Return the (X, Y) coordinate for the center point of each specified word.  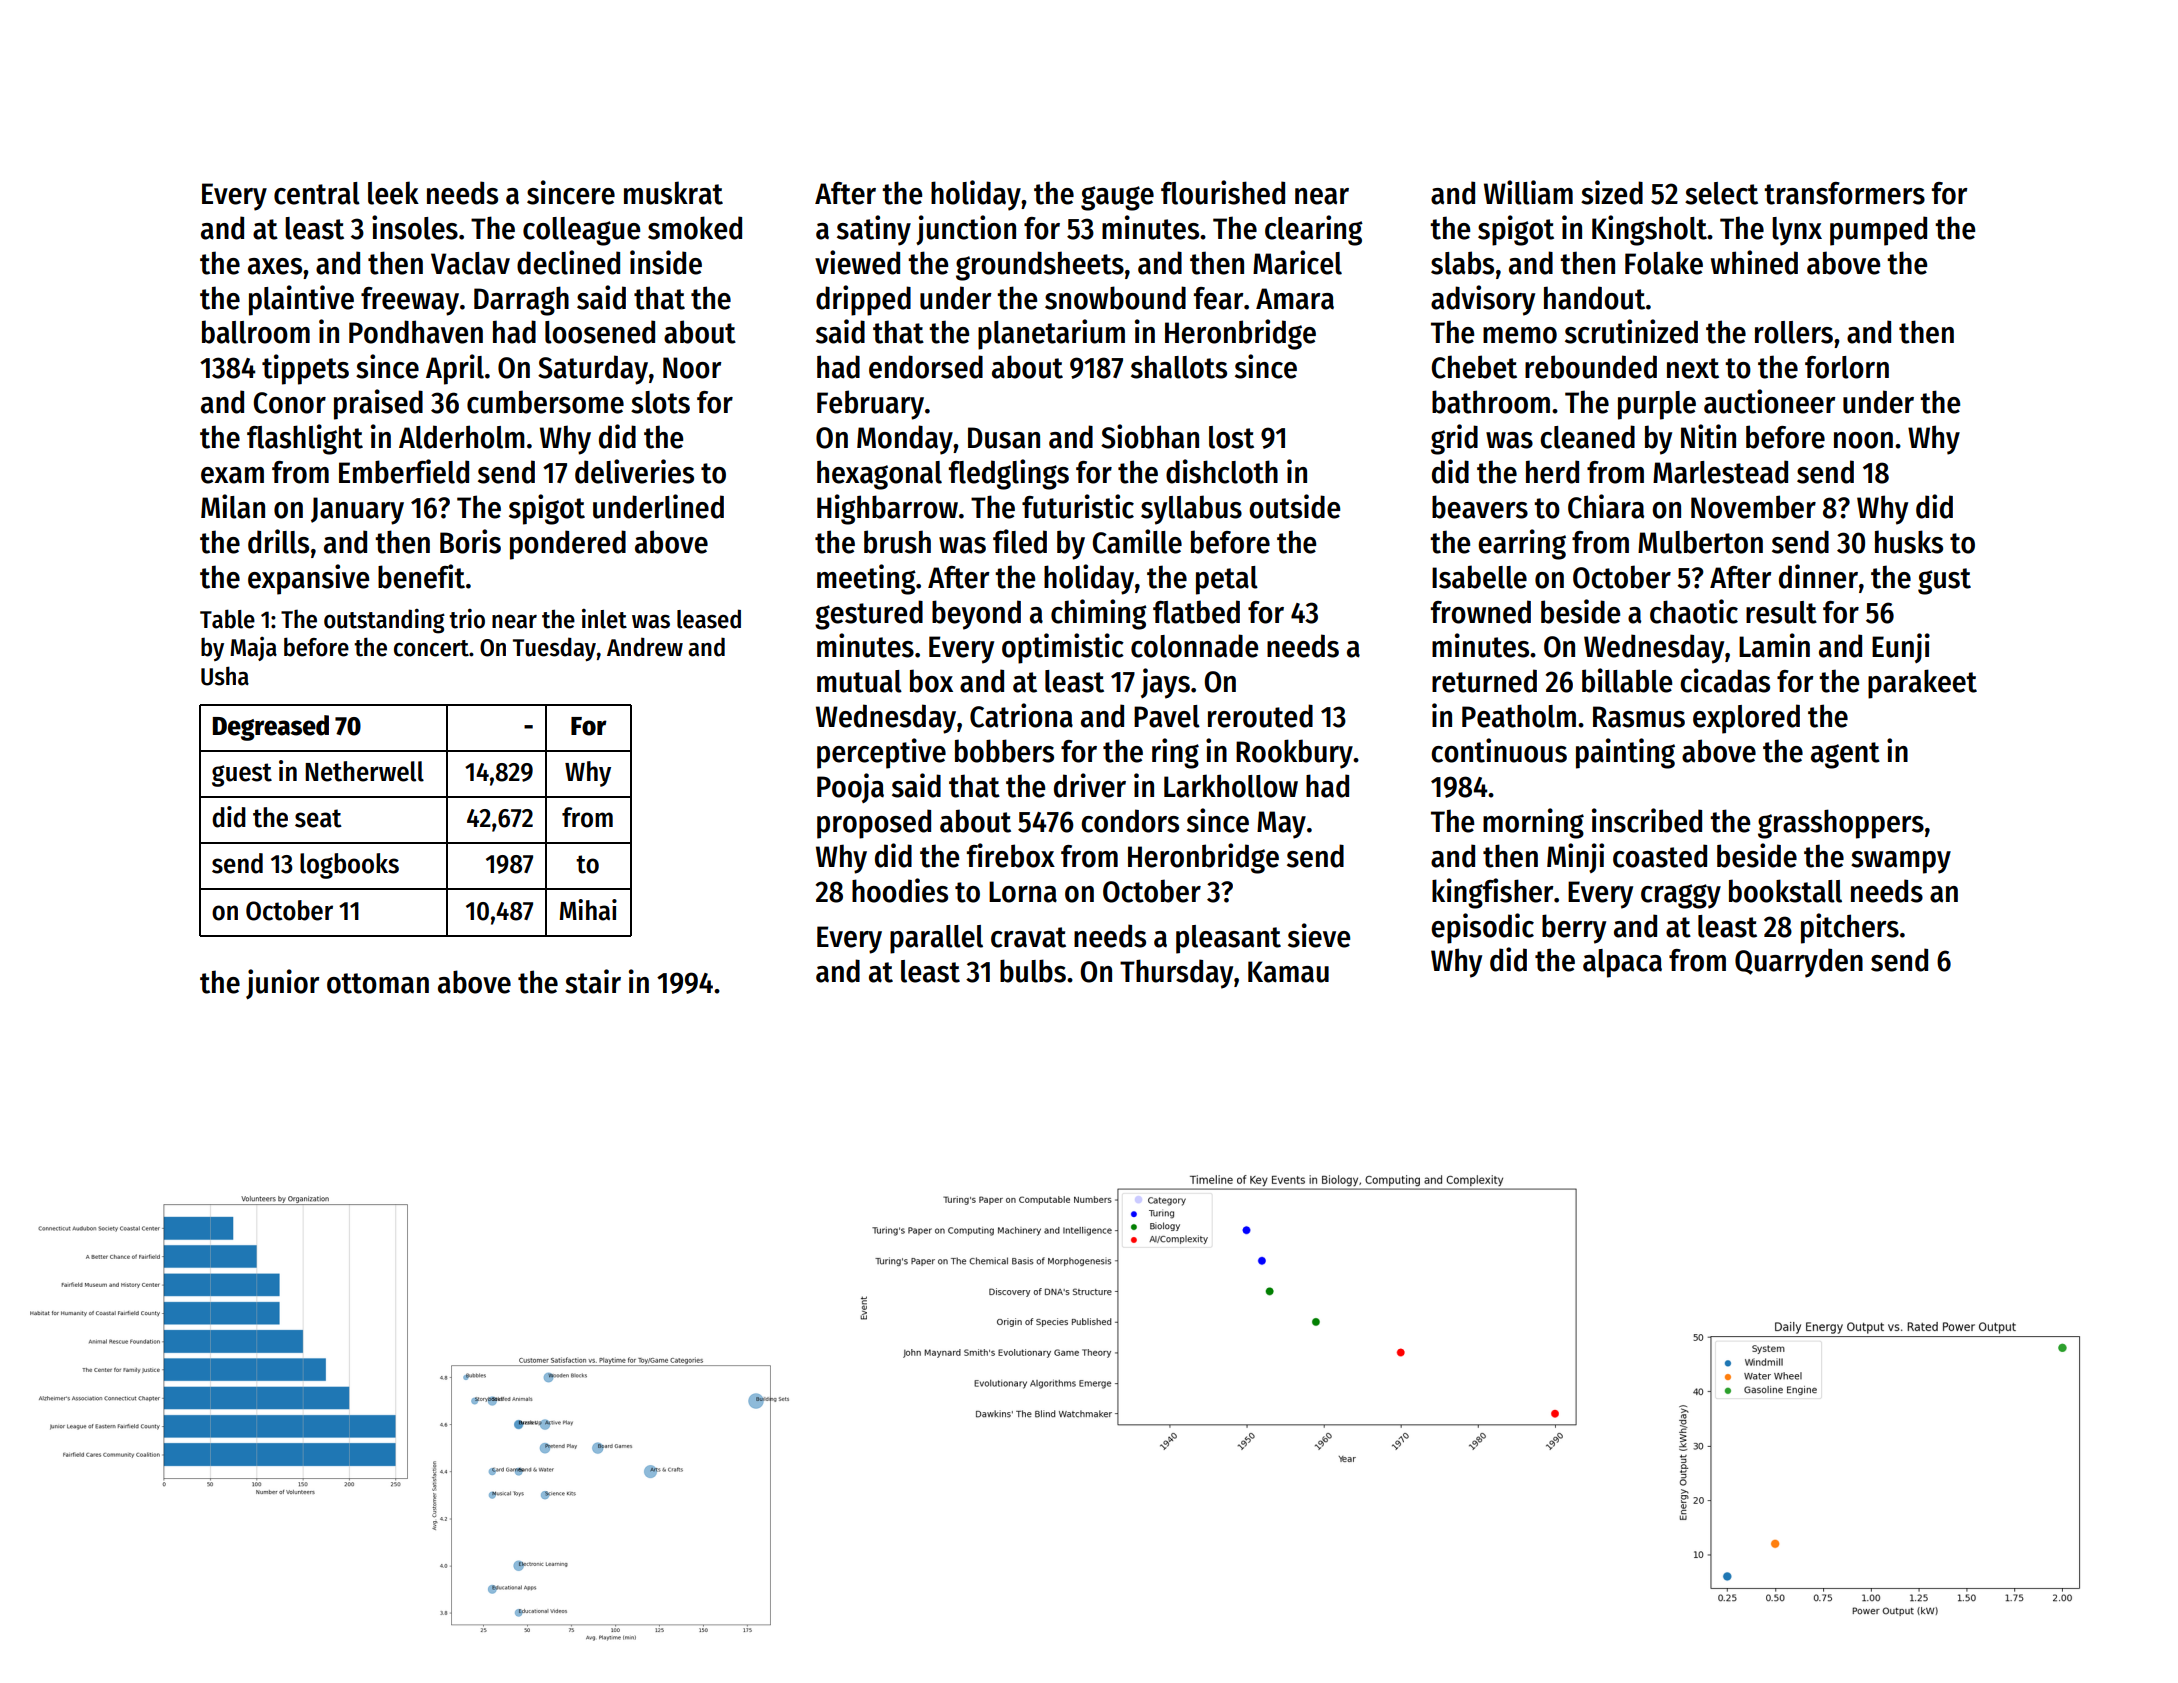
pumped (1878, 231)
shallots (1179, 367)
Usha (225, 676)
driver (1090, 785)
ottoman (378, 983)
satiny (874, 230)
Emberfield (404, 471)
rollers (1794, 332)
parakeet (1922, 684)
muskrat (673, 193)
